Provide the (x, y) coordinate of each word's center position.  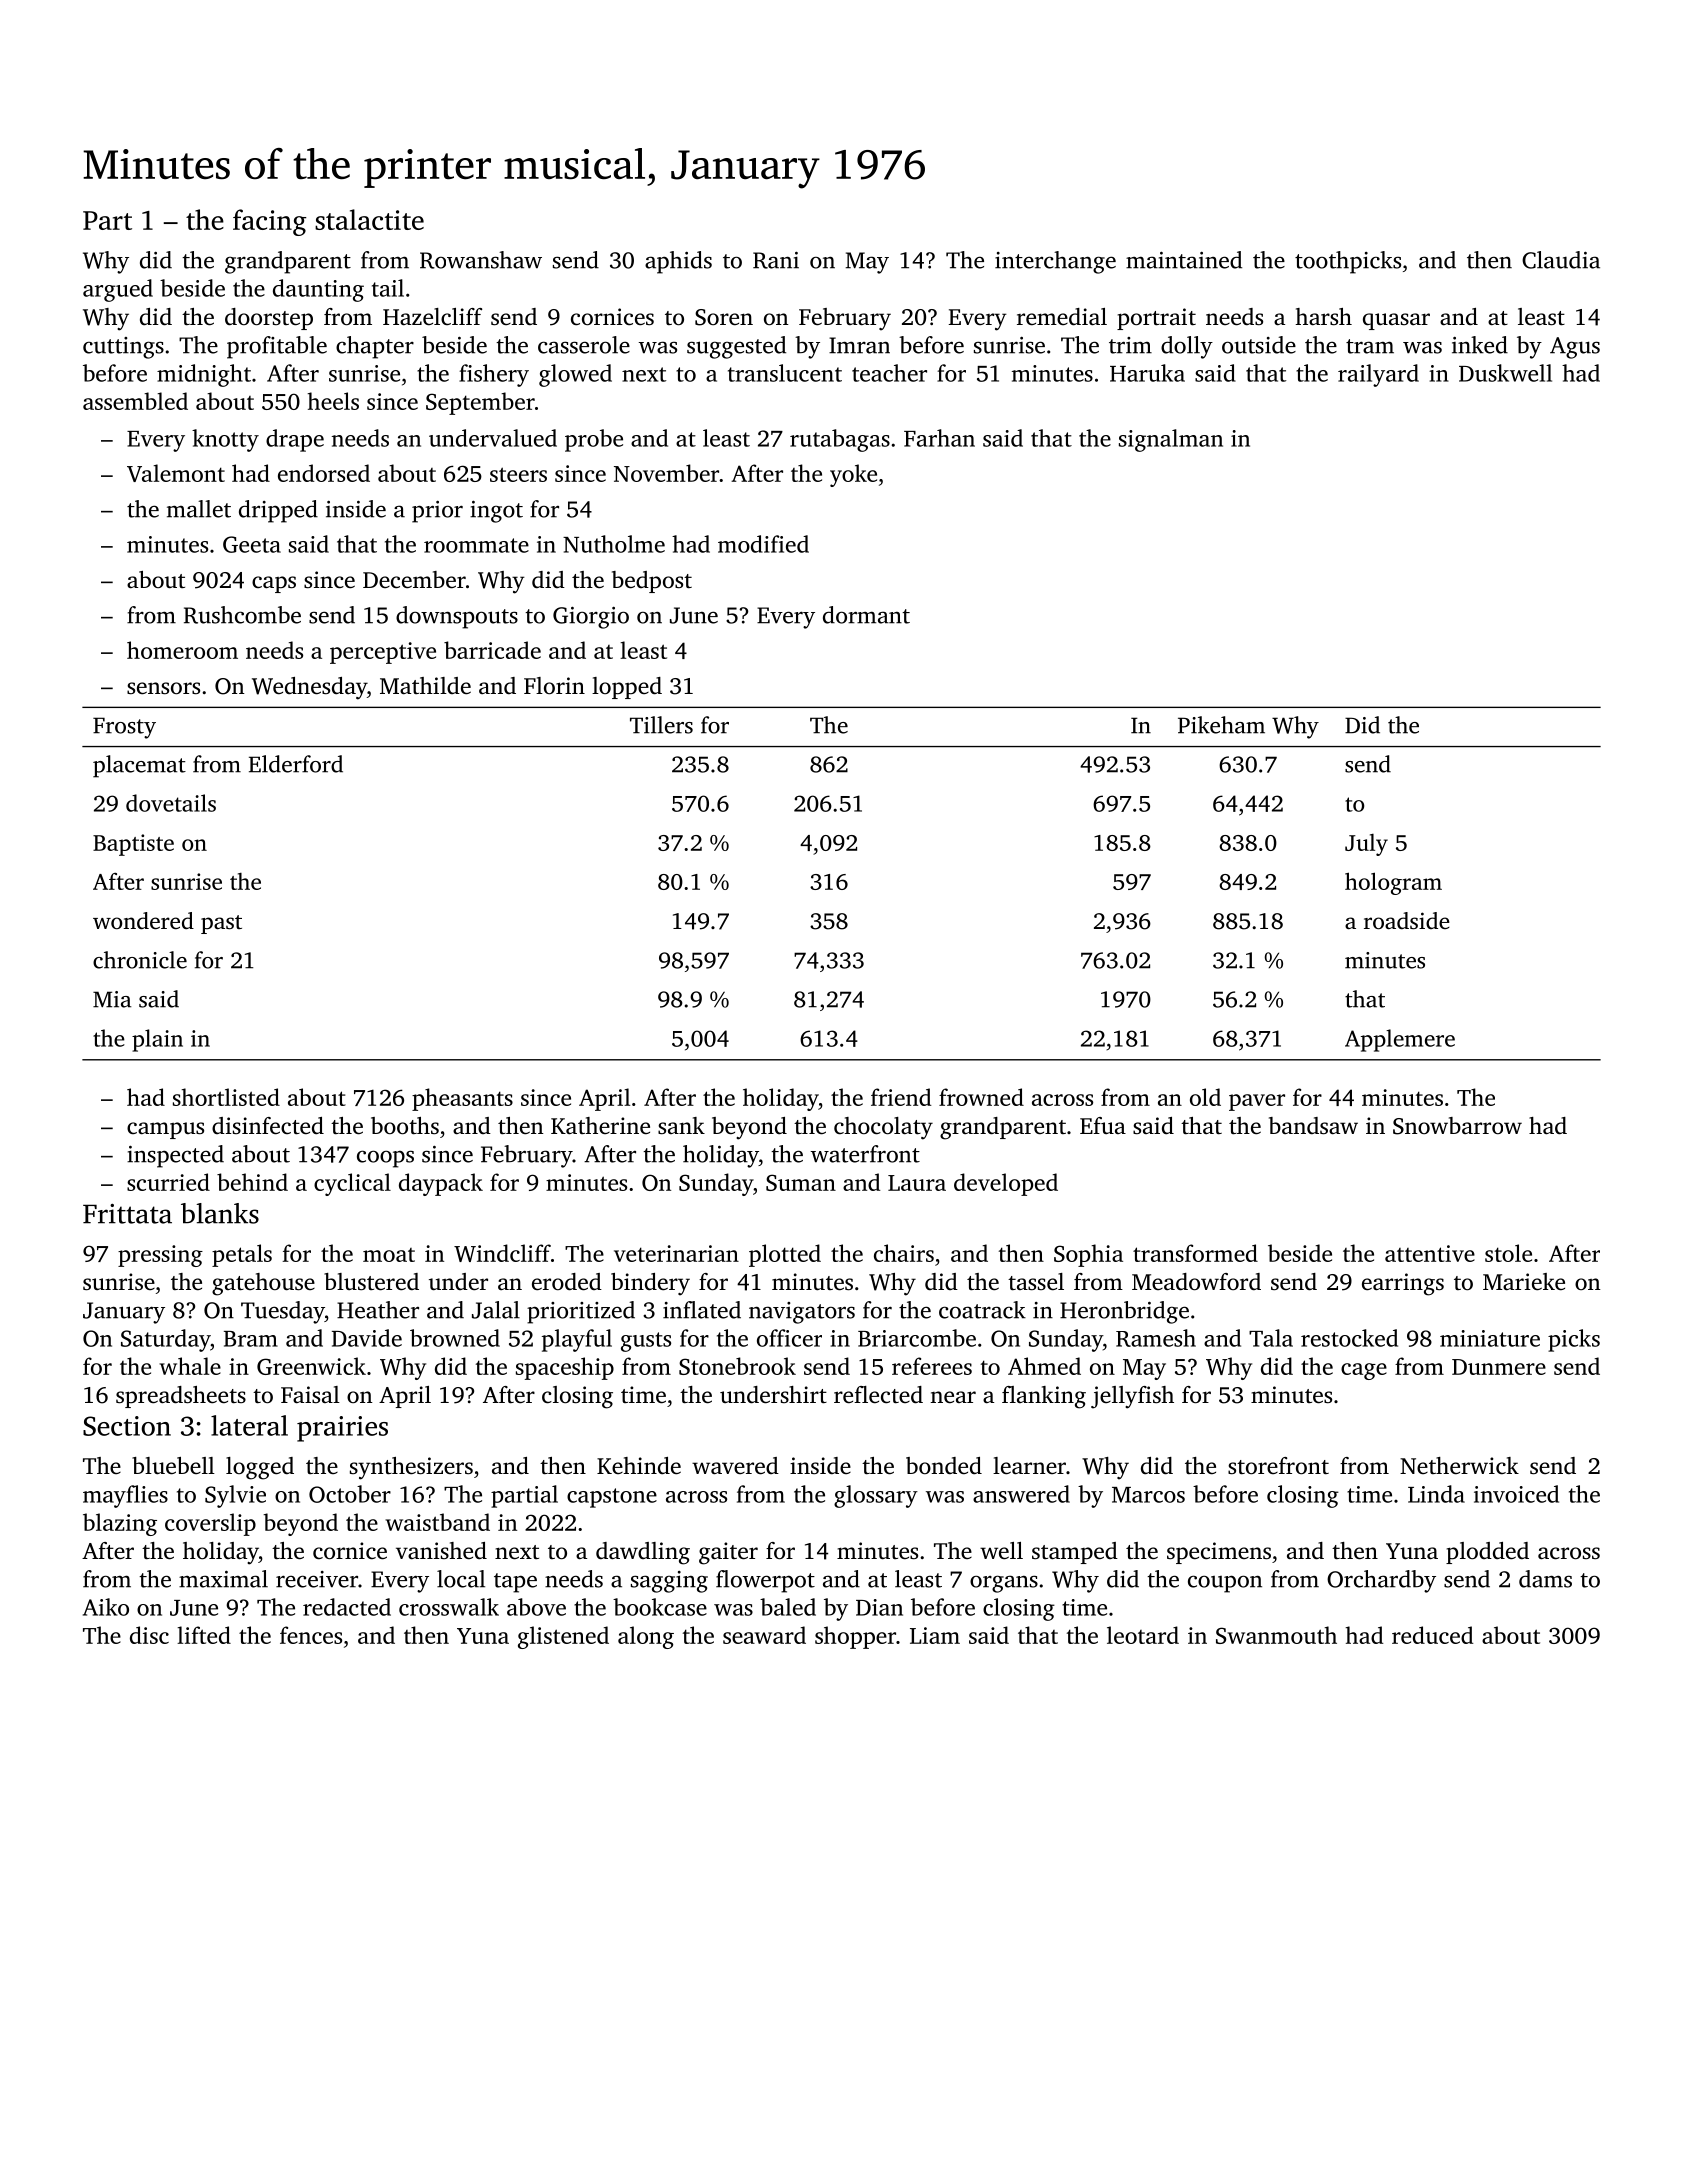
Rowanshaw (481, 260)
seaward (764, 1635)
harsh (1324, 316)
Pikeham (1221, 725)
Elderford (296, 764)
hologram (1393, 883)
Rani (776, 260)
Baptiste (133, 845)
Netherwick (1459, 1466)
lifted (204, 1635)
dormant (866, 615)
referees (932, 1366)
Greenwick (311, 1366)
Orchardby (1381, 1581)
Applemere (1400, 1040)
